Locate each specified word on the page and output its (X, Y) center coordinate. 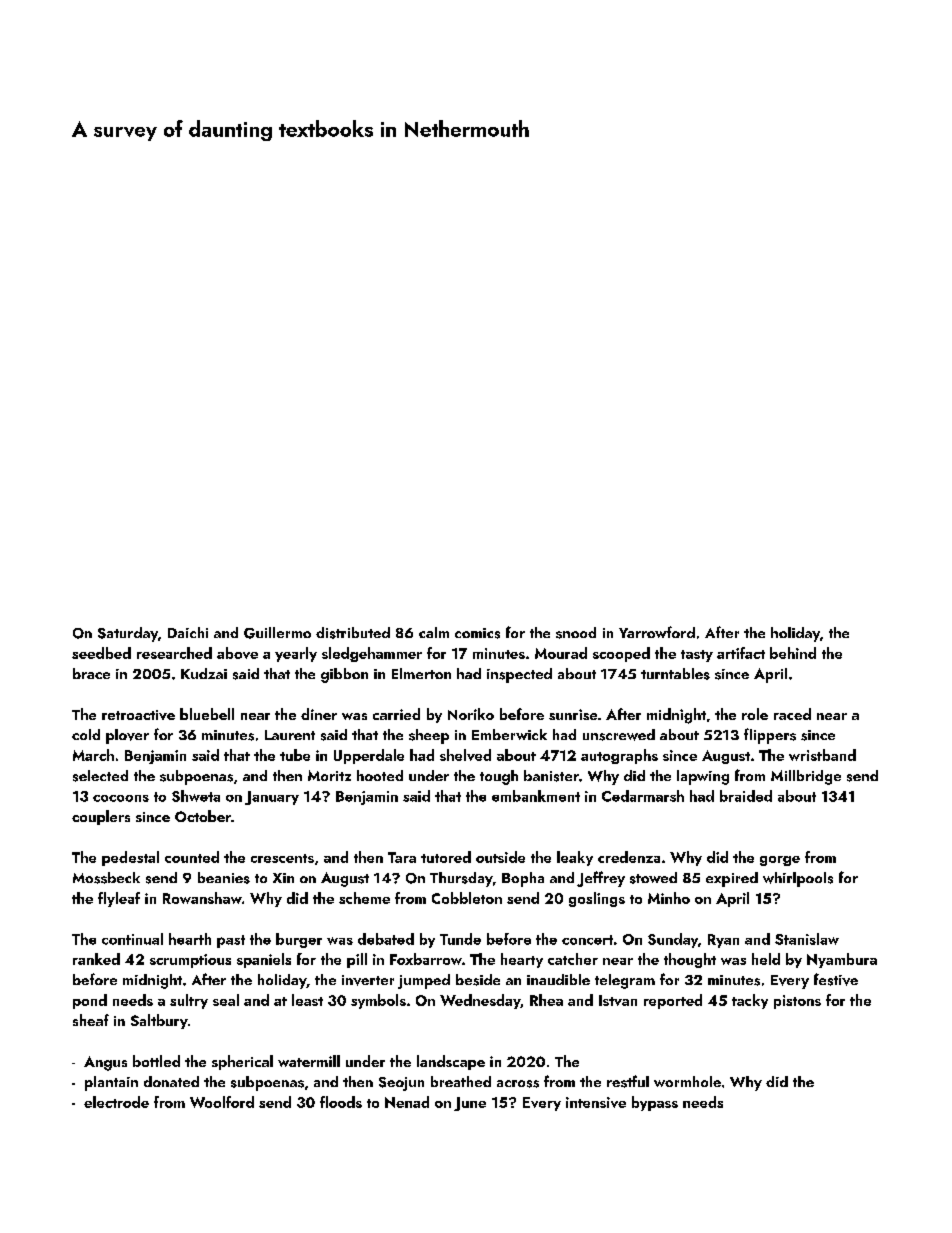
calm (434, 632)
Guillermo (277, 633)
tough (499, 777)
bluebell (207, 714)
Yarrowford (657, 632)
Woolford (222, 1102)
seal (226, 1000)
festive (836, 979)
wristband (822, 755)
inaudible (558, 979)
